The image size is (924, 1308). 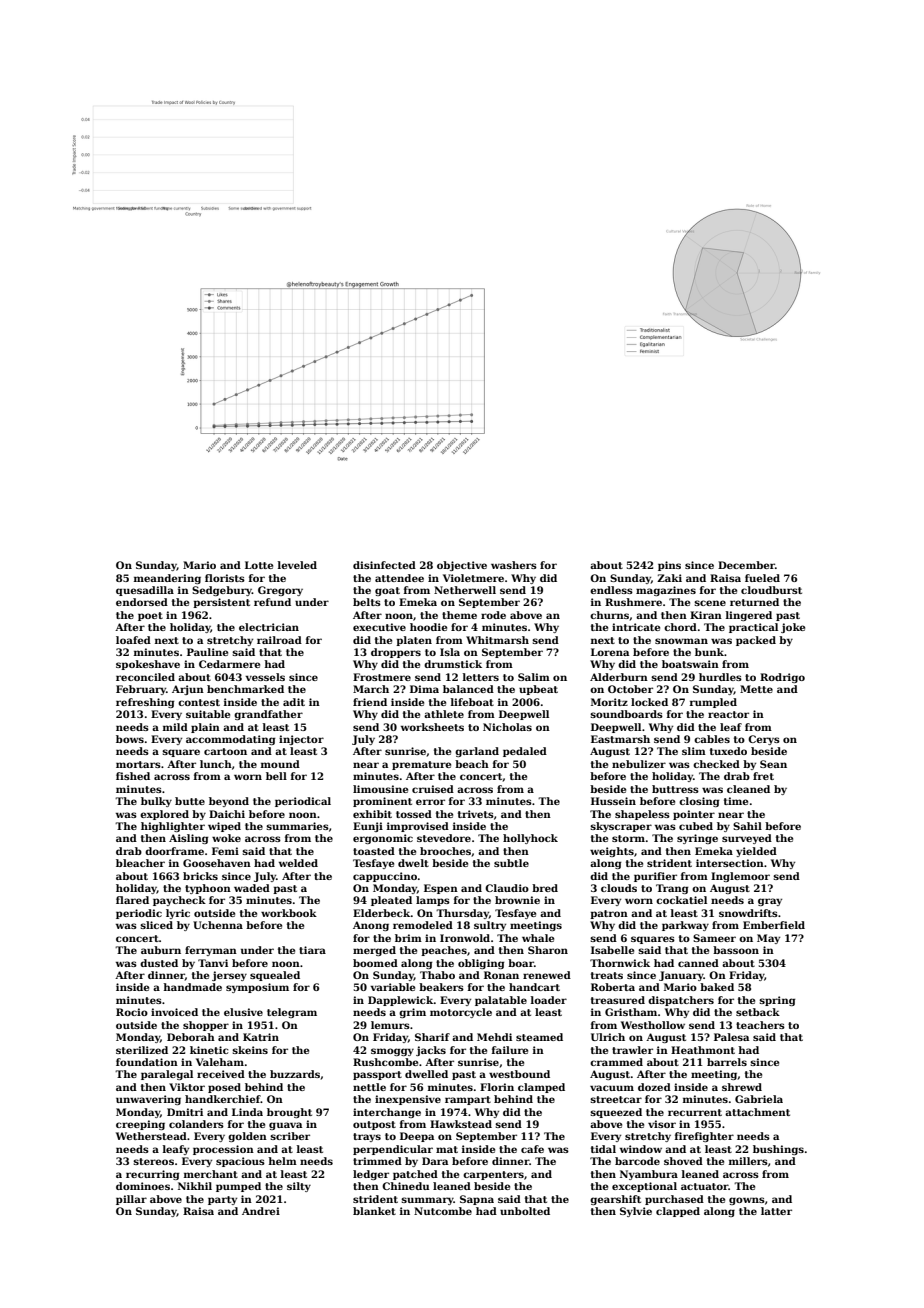 What do you see at coordinates (261, 1211) in the screenshot?
I see `Andrei` at bounding box center [261, 1211].
